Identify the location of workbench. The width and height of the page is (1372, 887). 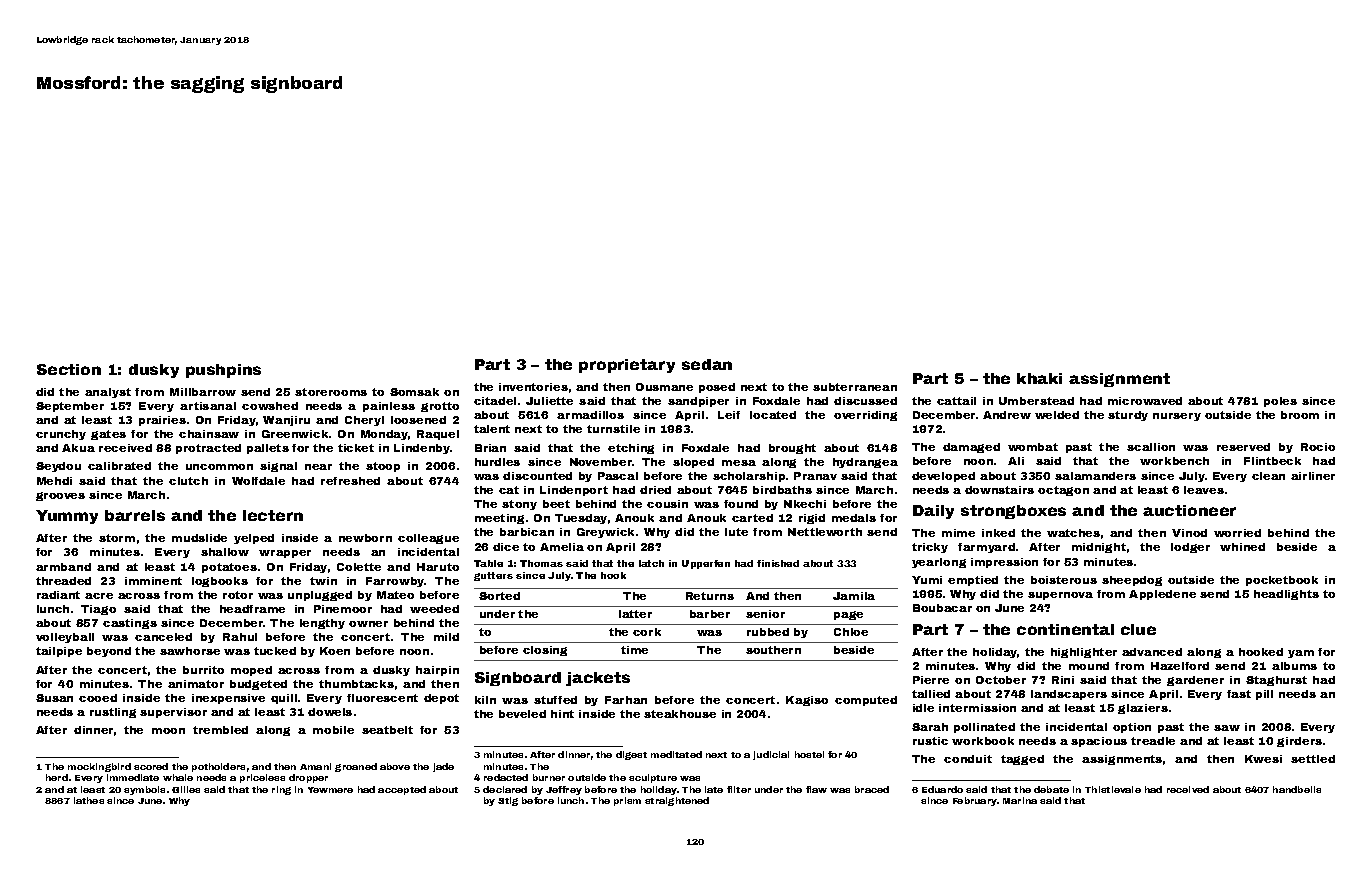
(1174, 461).
